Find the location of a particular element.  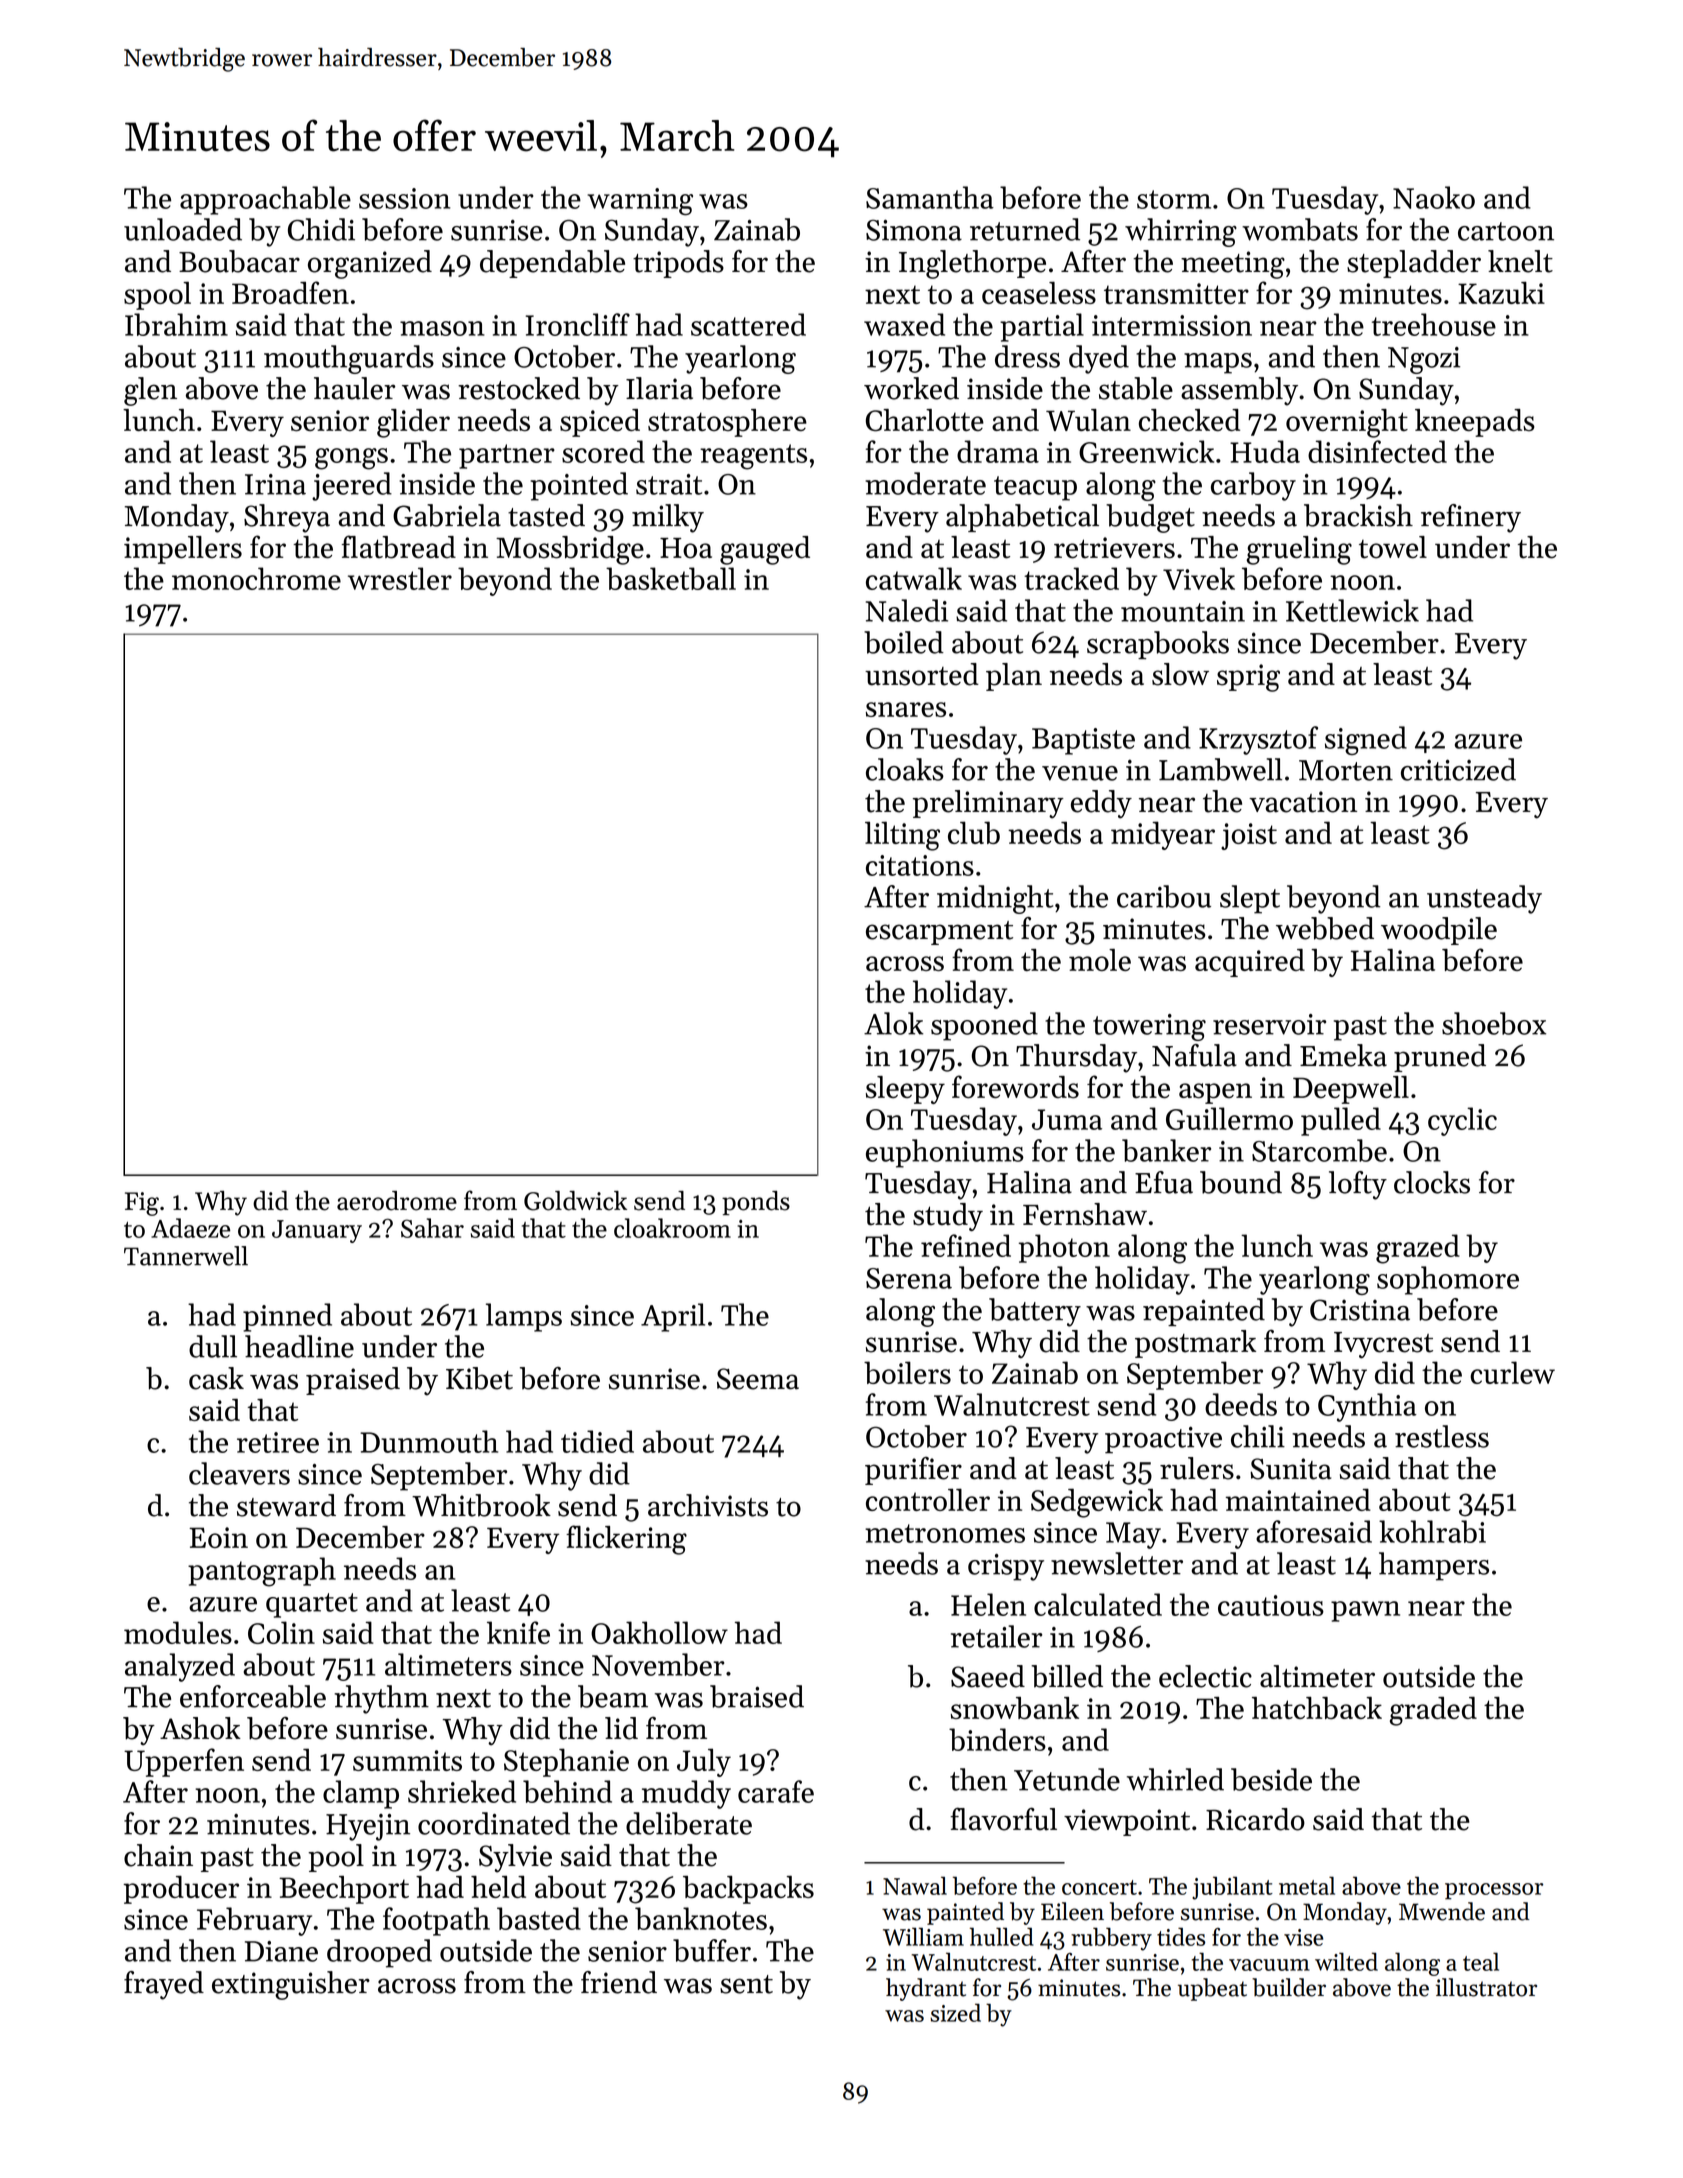

partner is located at coordinates (507, 456).
